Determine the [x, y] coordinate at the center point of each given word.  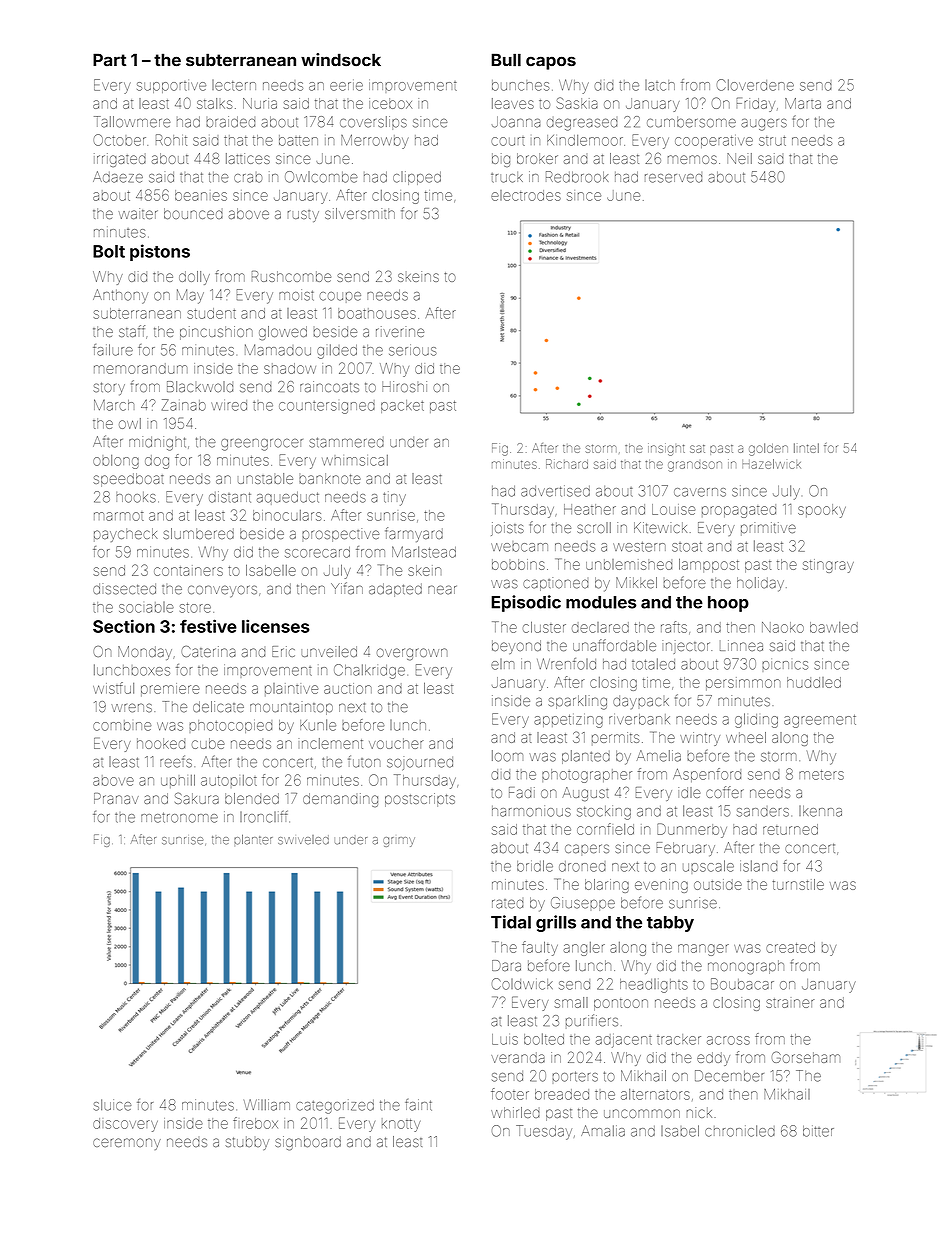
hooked [161, 743]
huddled [814, 682]
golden [768, 449]
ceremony [127, 1144]
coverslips [373, 123]
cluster [544, 627]
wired [229, 405]
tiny [394, 498]
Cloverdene [755, 85]
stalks [214, 103]
